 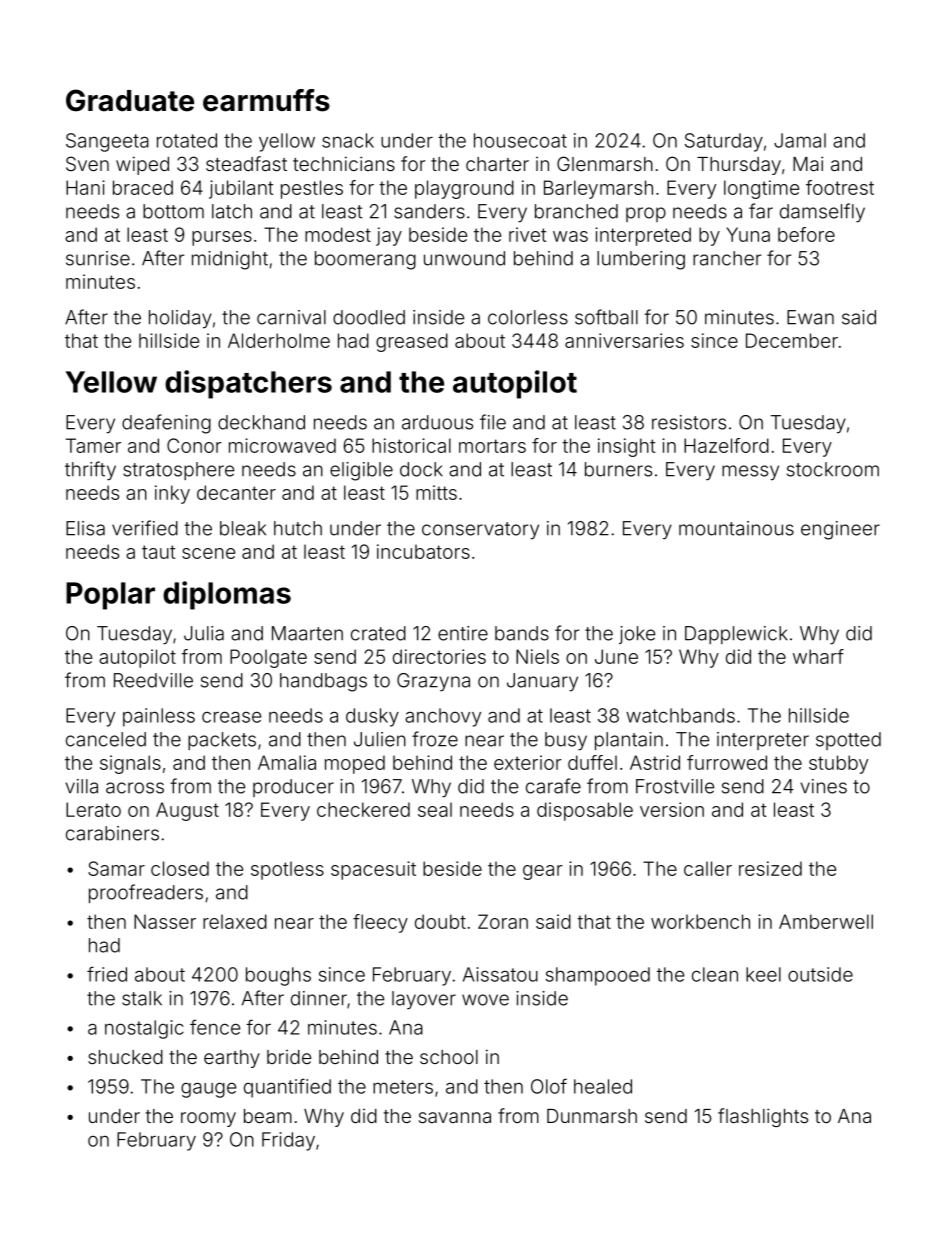 I want to click on clean, so click(x=715, y=974).
